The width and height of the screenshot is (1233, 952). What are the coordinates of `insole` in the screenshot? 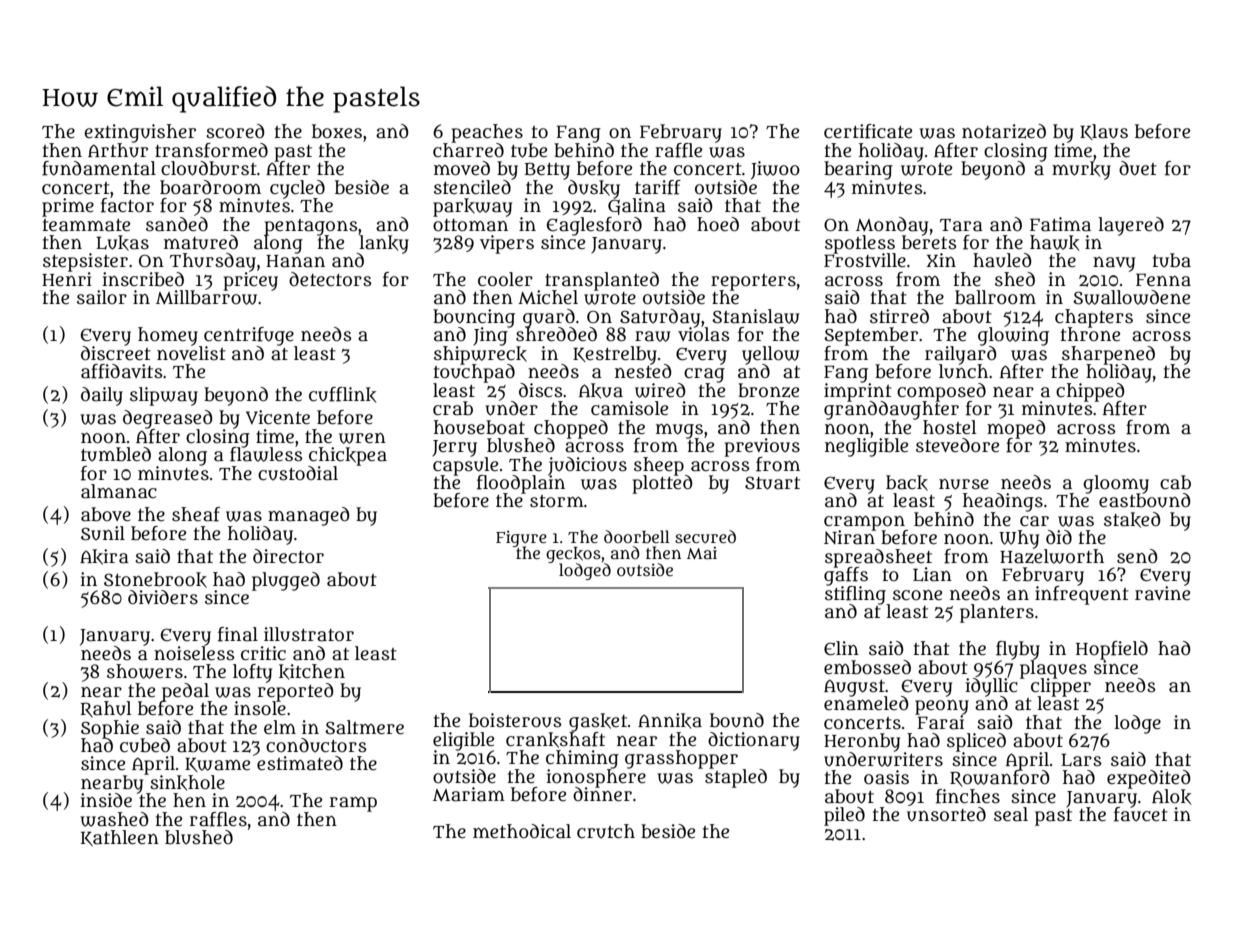 It's located at (260, 708).
